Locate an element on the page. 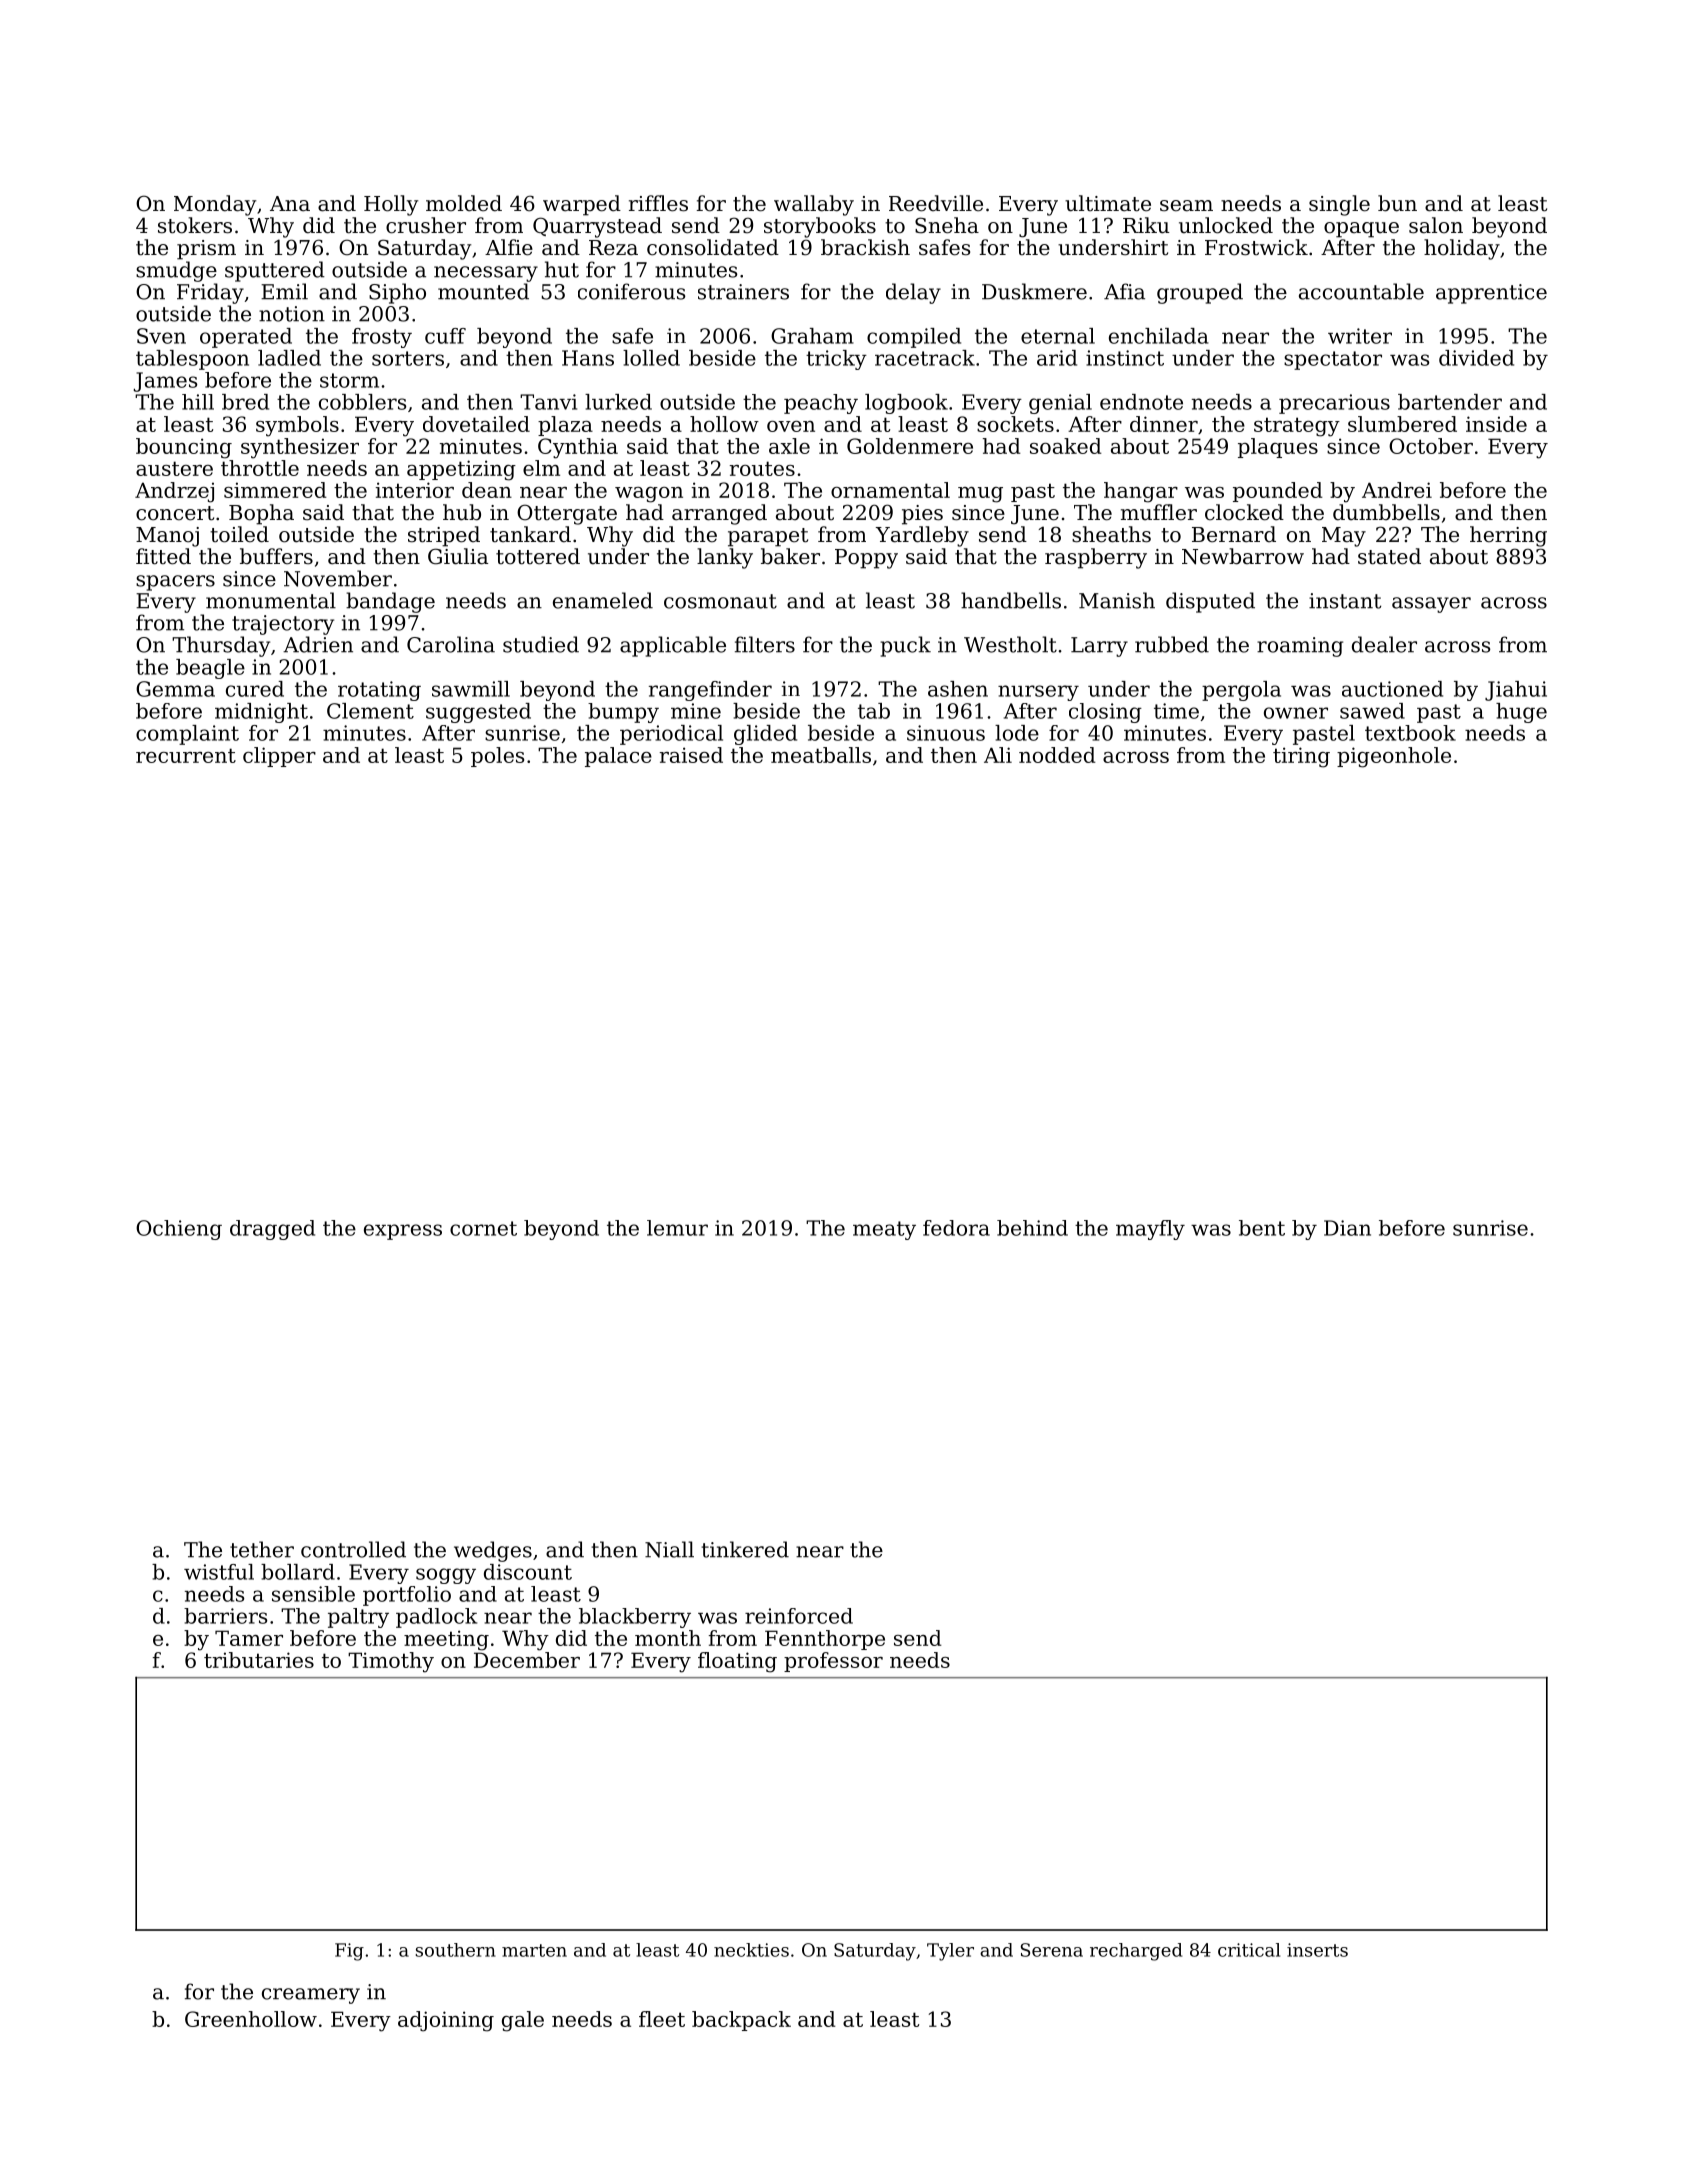 The height and width of the image is (2178, 1683). tributaries is located at coordinates (259, 1660).
